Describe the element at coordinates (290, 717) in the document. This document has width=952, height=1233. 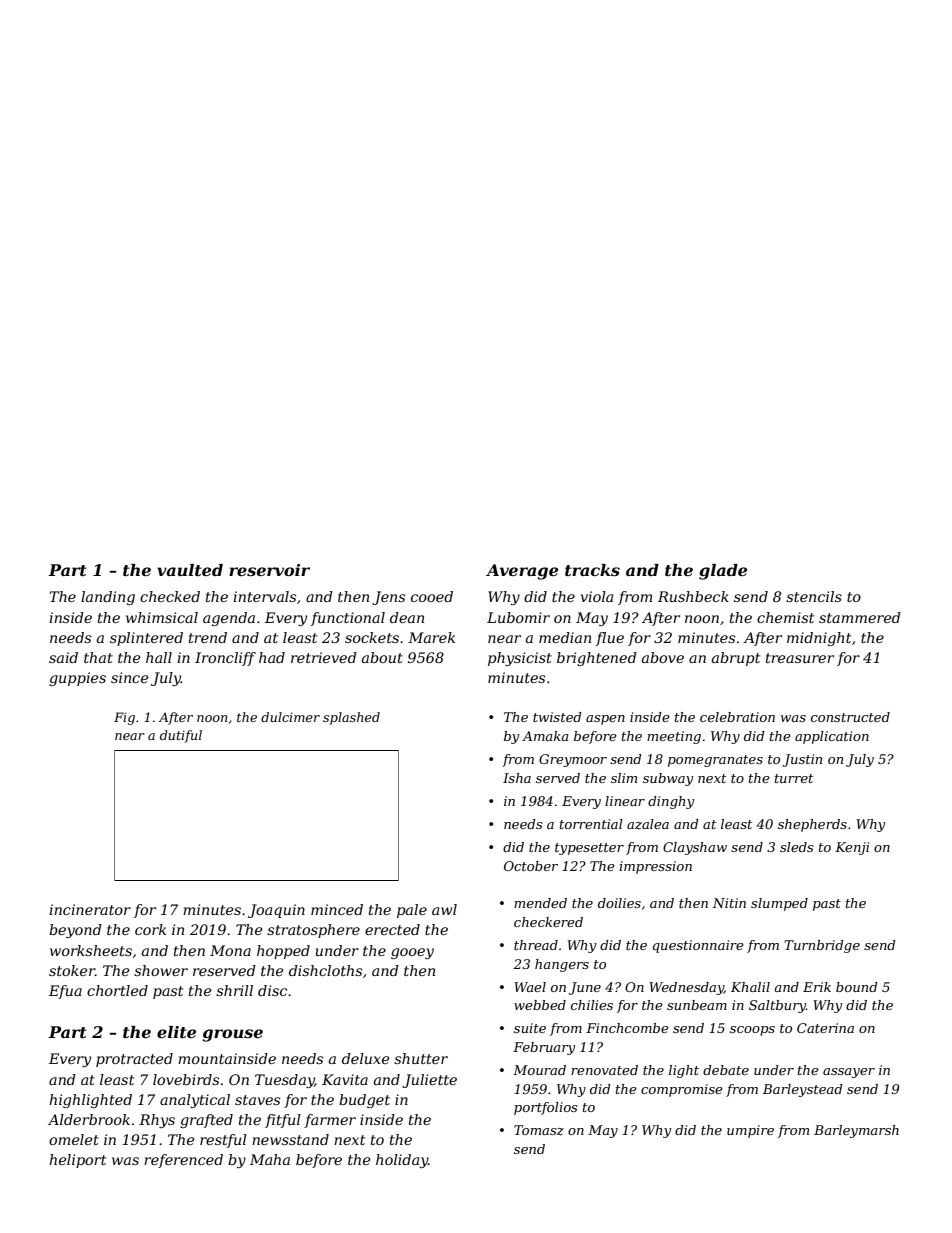
I see `dulcimer` at that location.
